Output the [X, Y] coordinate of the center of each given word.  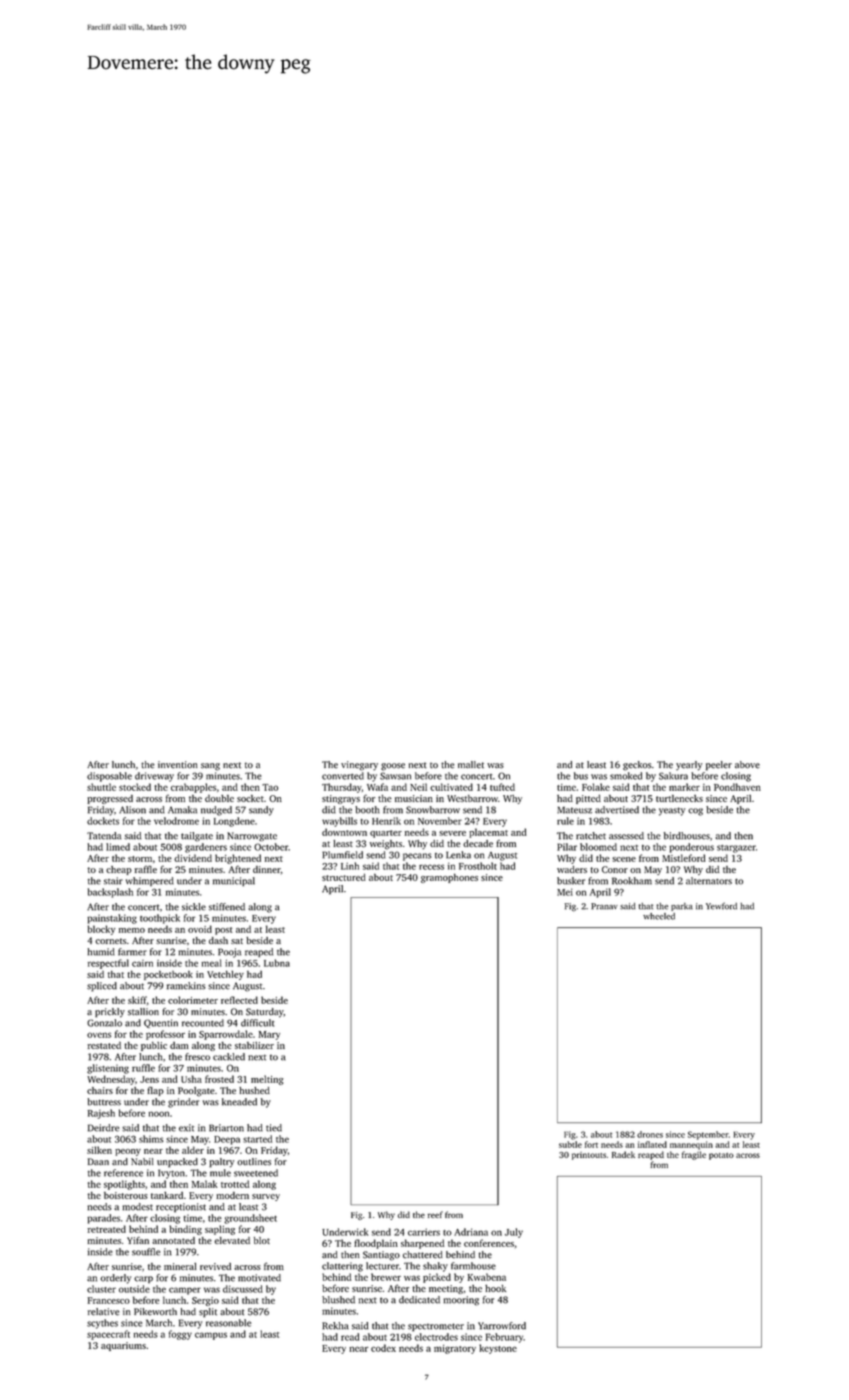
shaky [435, 1267]
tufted [502, 787]
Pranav [604, 906]
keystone [498, 1349]
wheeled [659, 916]
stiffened [227, 907]
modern [232, 1195]
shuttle [101, 787]
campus [211, 1336]
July [514, 1233]
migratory [455, 1349]
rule [565, 821]
